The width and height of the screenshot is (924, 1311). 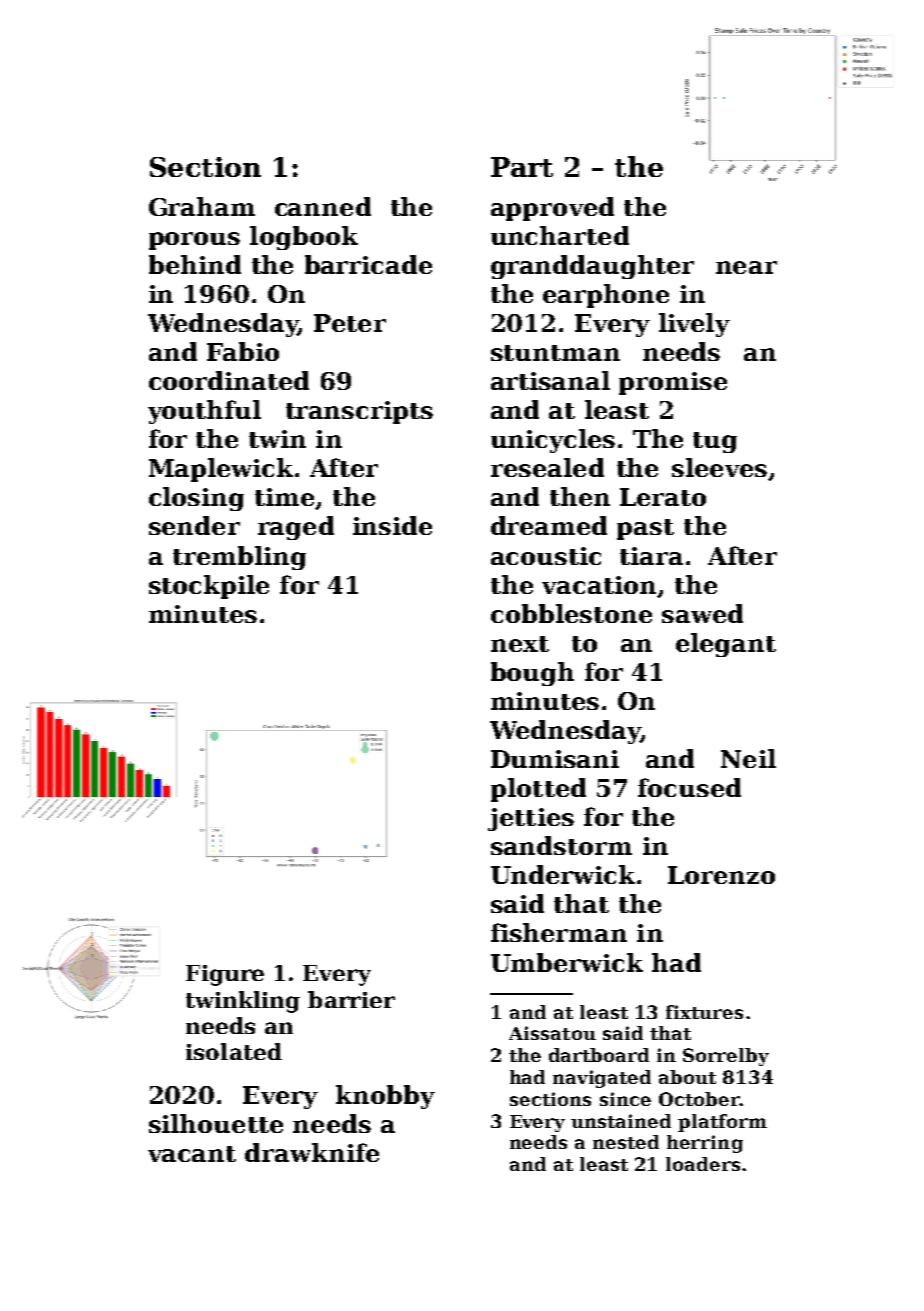 What do you see at coordinates (746, 267) in the screenshot?
I see `near` at bounding box center [746, 267].
